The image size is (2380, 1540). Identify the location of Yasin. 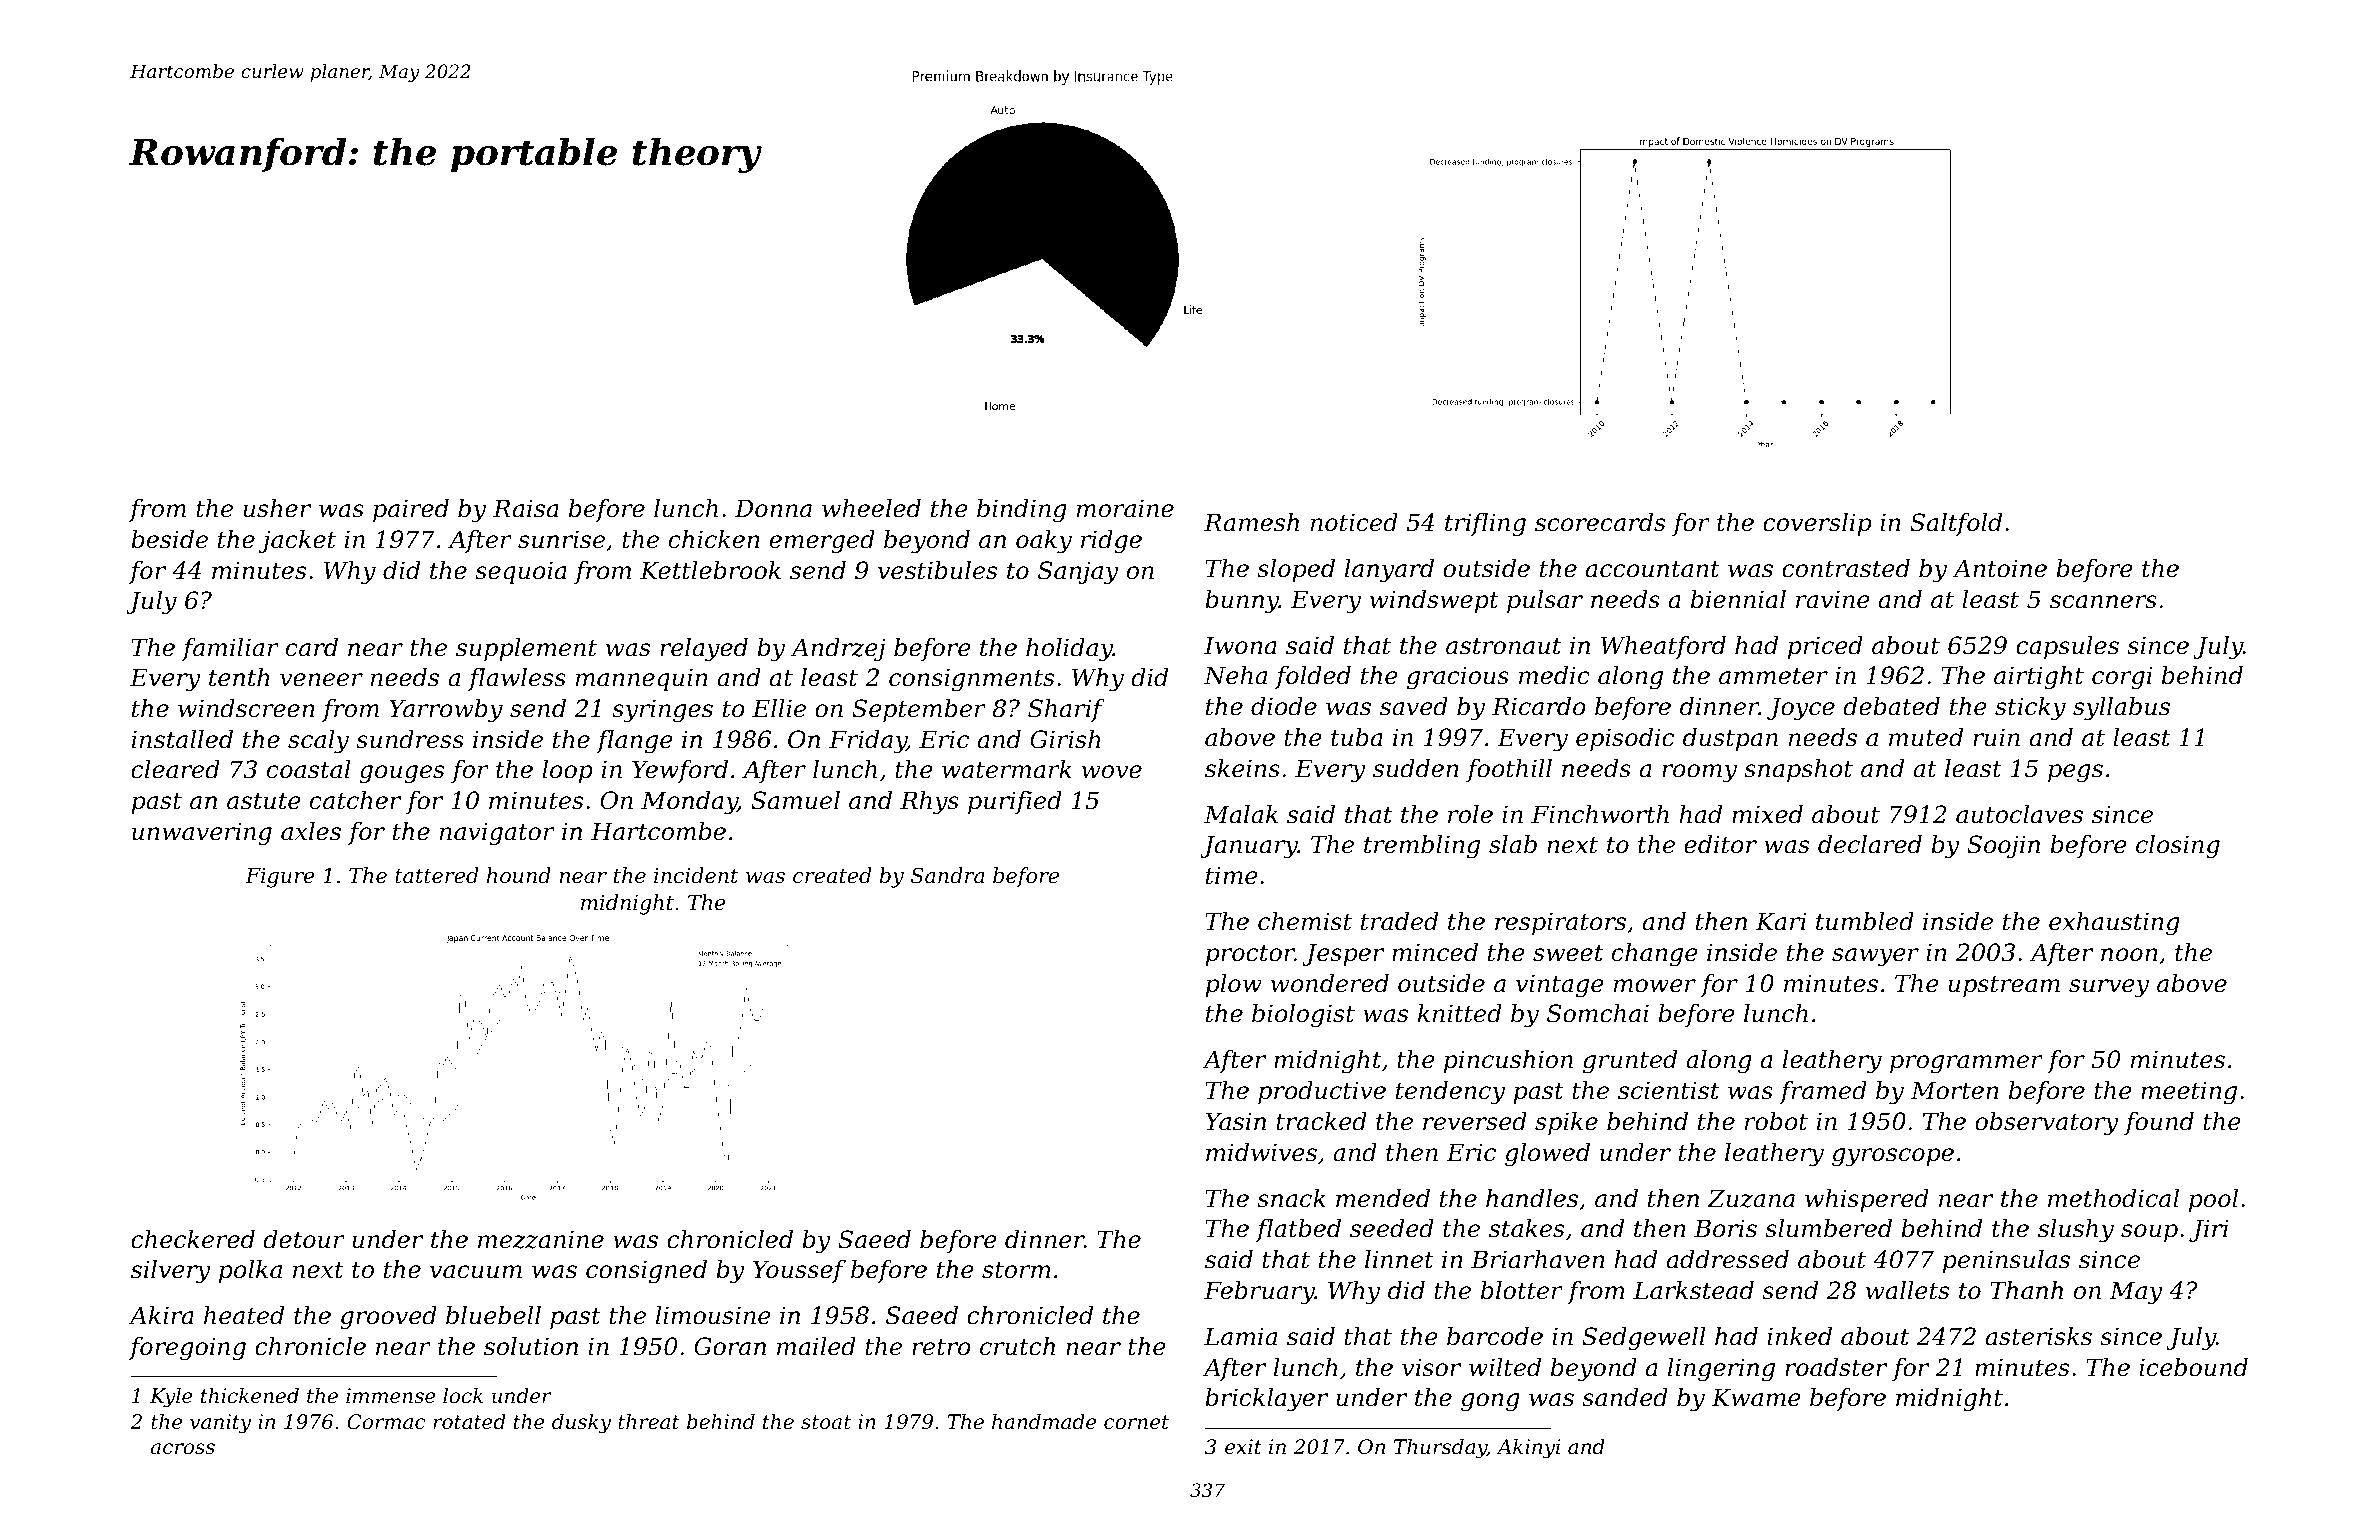
(1236, 1121).
